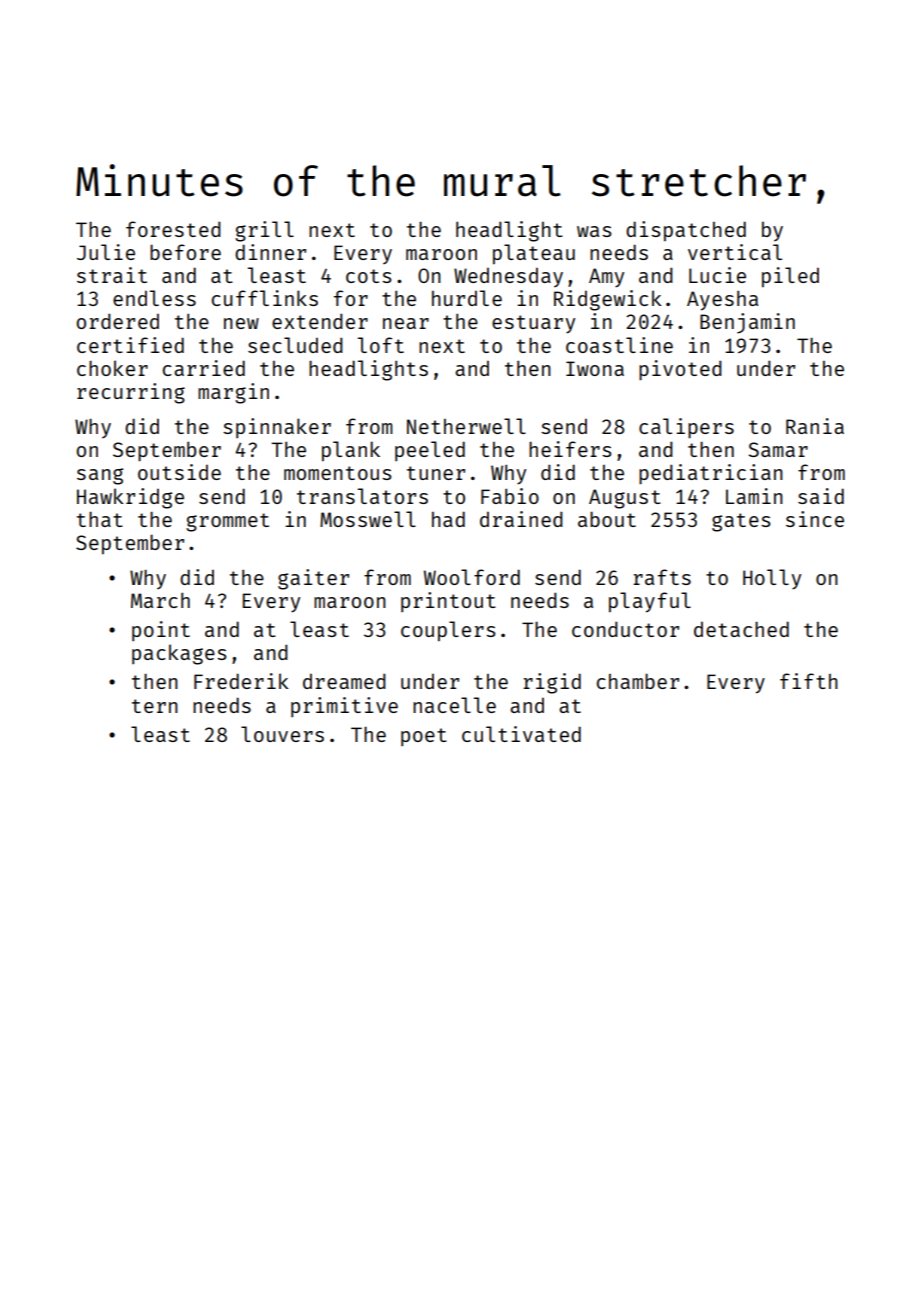  What do you see at coordinates (815, 426) in the document?
I see `Rania` at bounding box center [815, 426].
